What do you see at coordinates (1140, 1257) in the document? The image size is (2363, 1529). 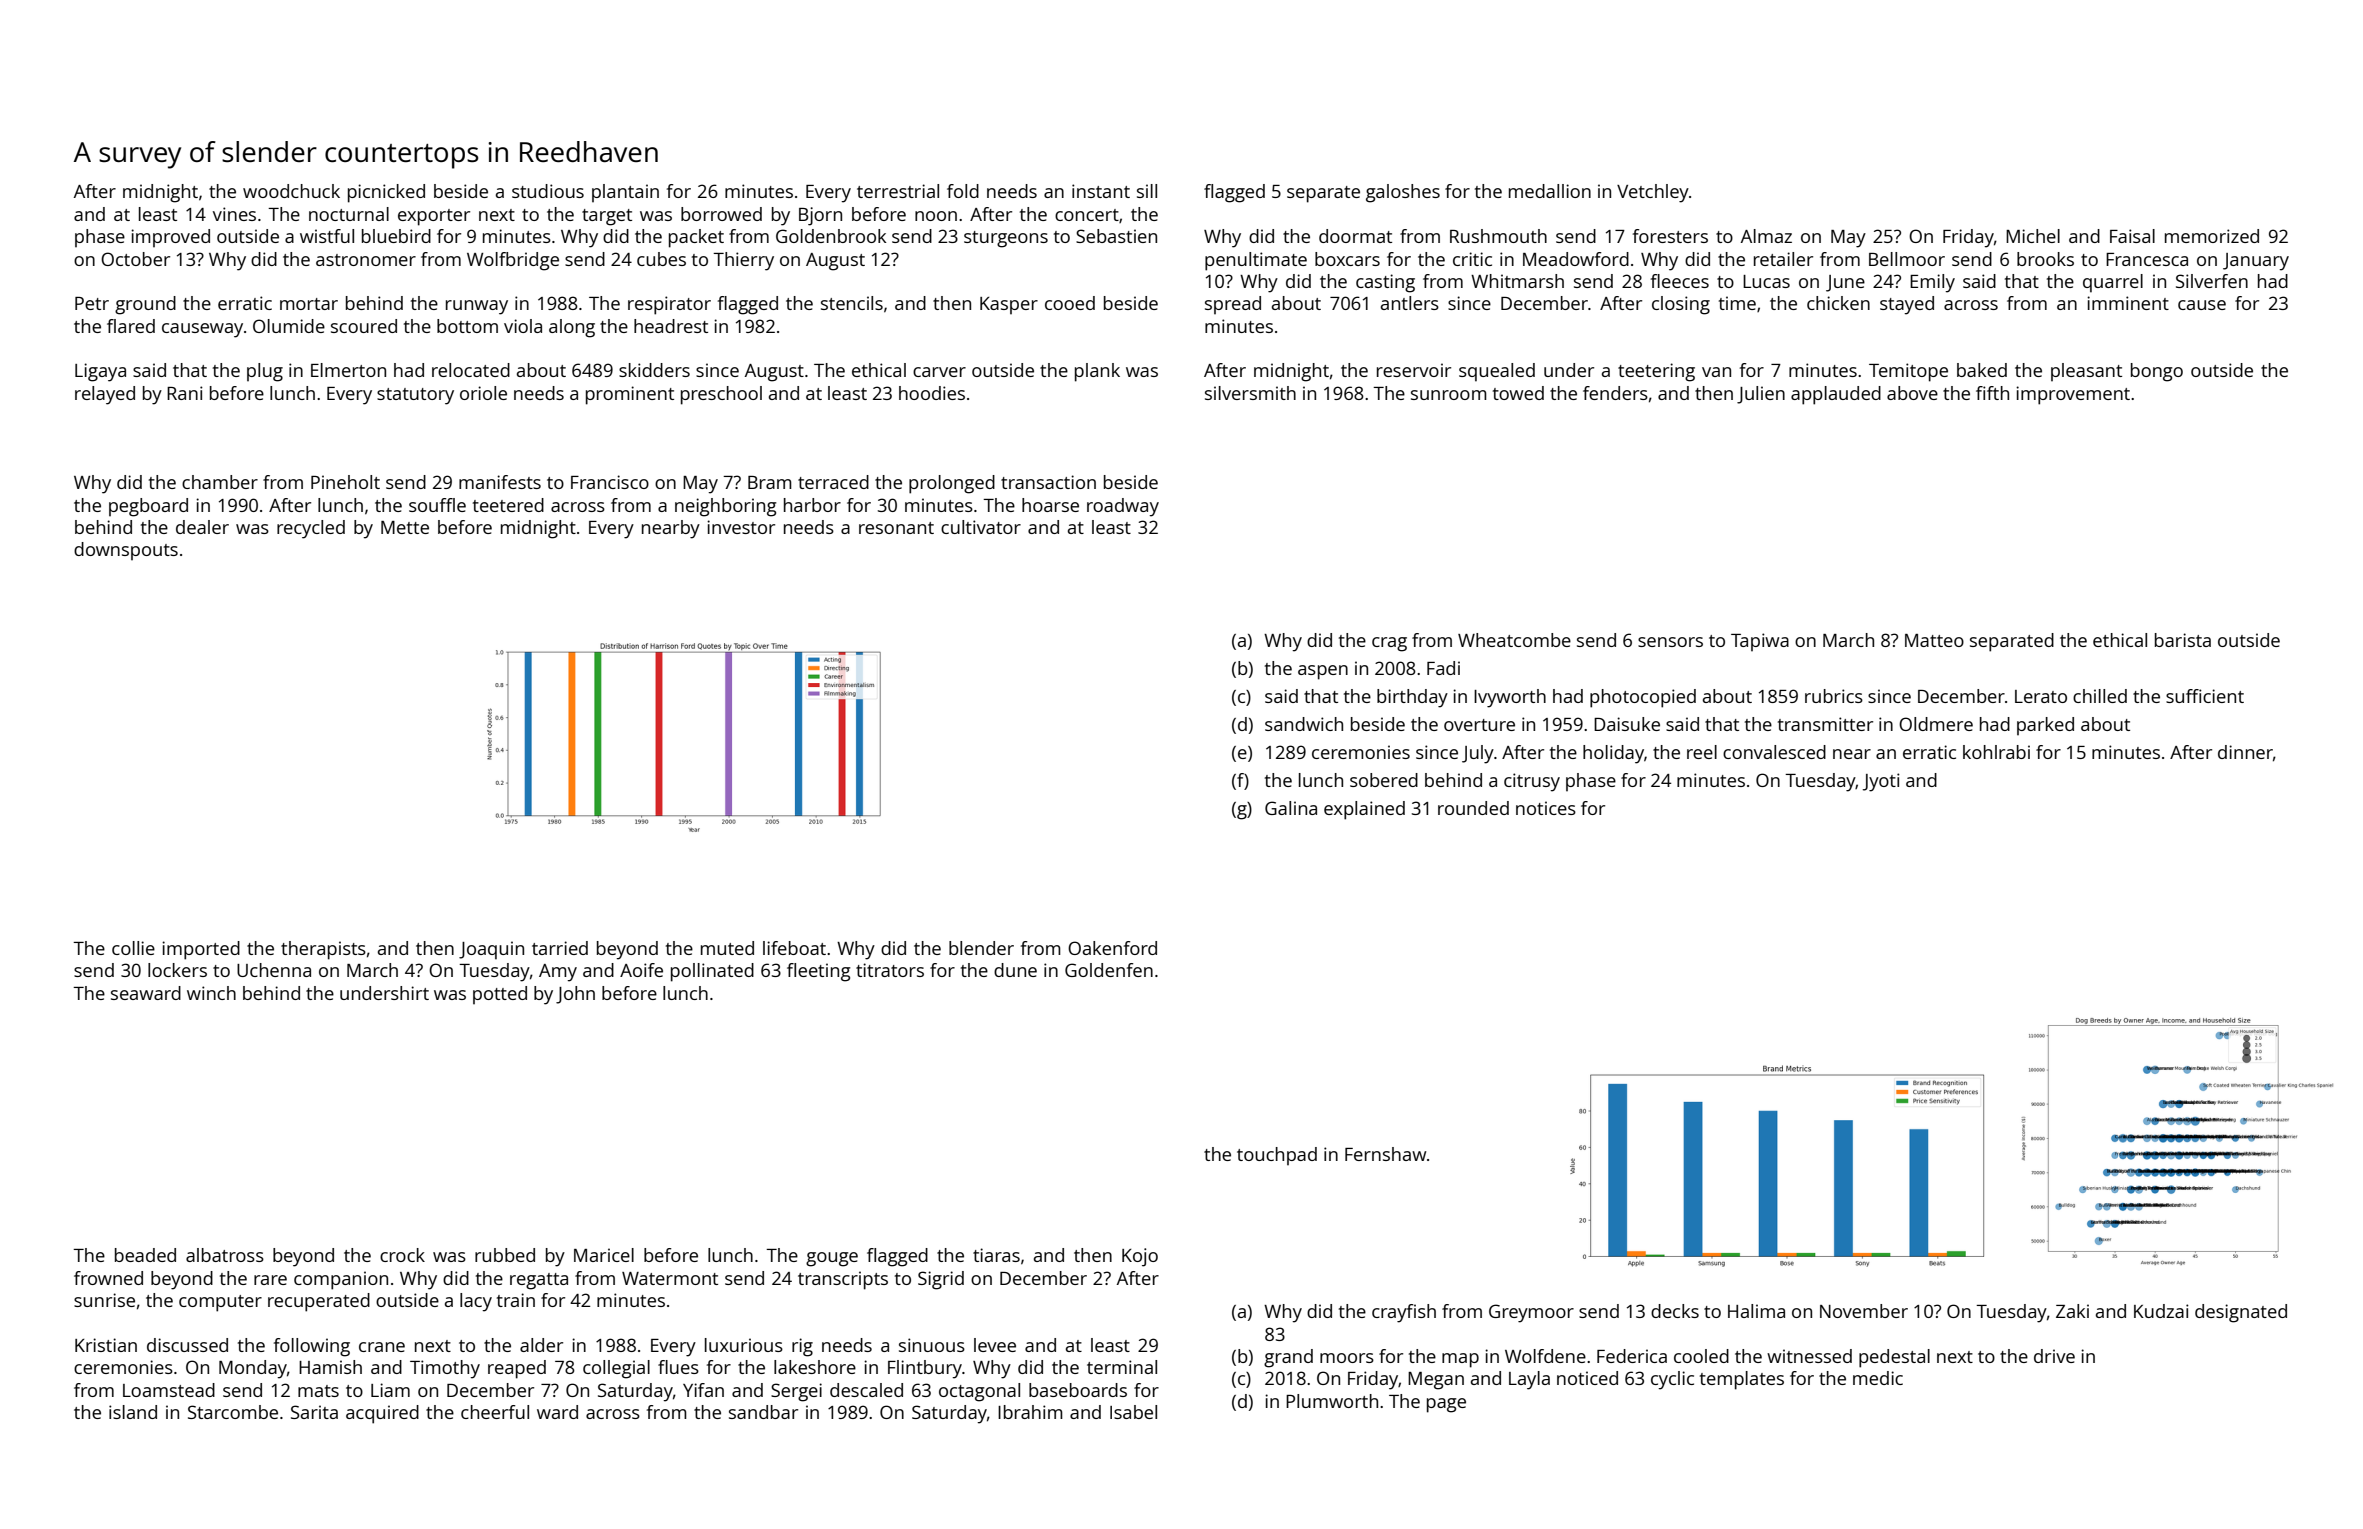 I see `Kojo` at bounding box center [1140, 1257].
